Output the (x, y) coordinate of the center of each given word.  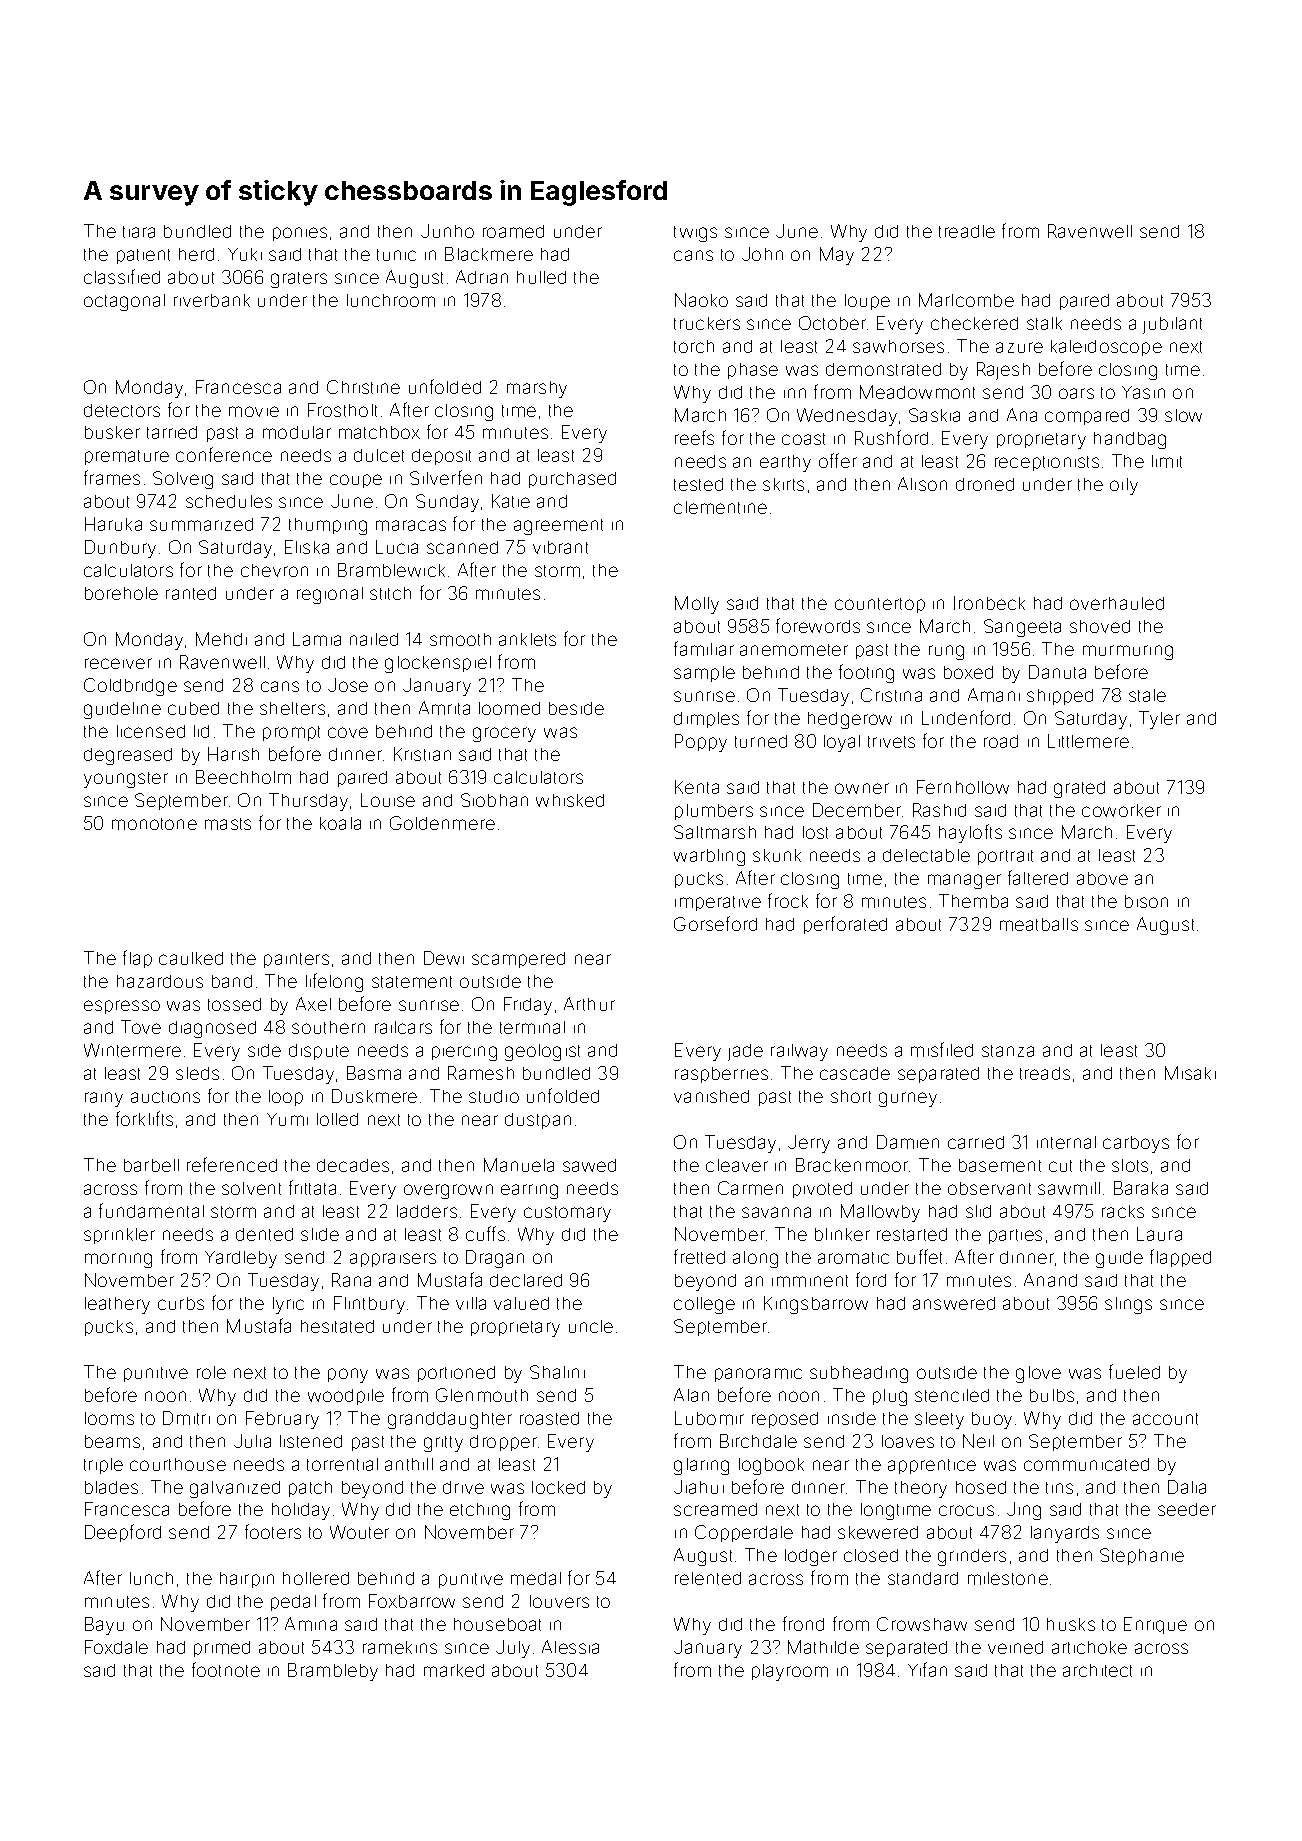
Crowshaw (922, 1624)
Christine (363, 387)
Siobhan (494, 800)
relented (708, 1578)
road (1001, 741)
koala (340, 823)
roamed (513, 231)
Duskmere (374, 1096)
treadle (967, 231)
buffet (919, 1256)
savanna (776, 1212)
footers (273, 1531)
